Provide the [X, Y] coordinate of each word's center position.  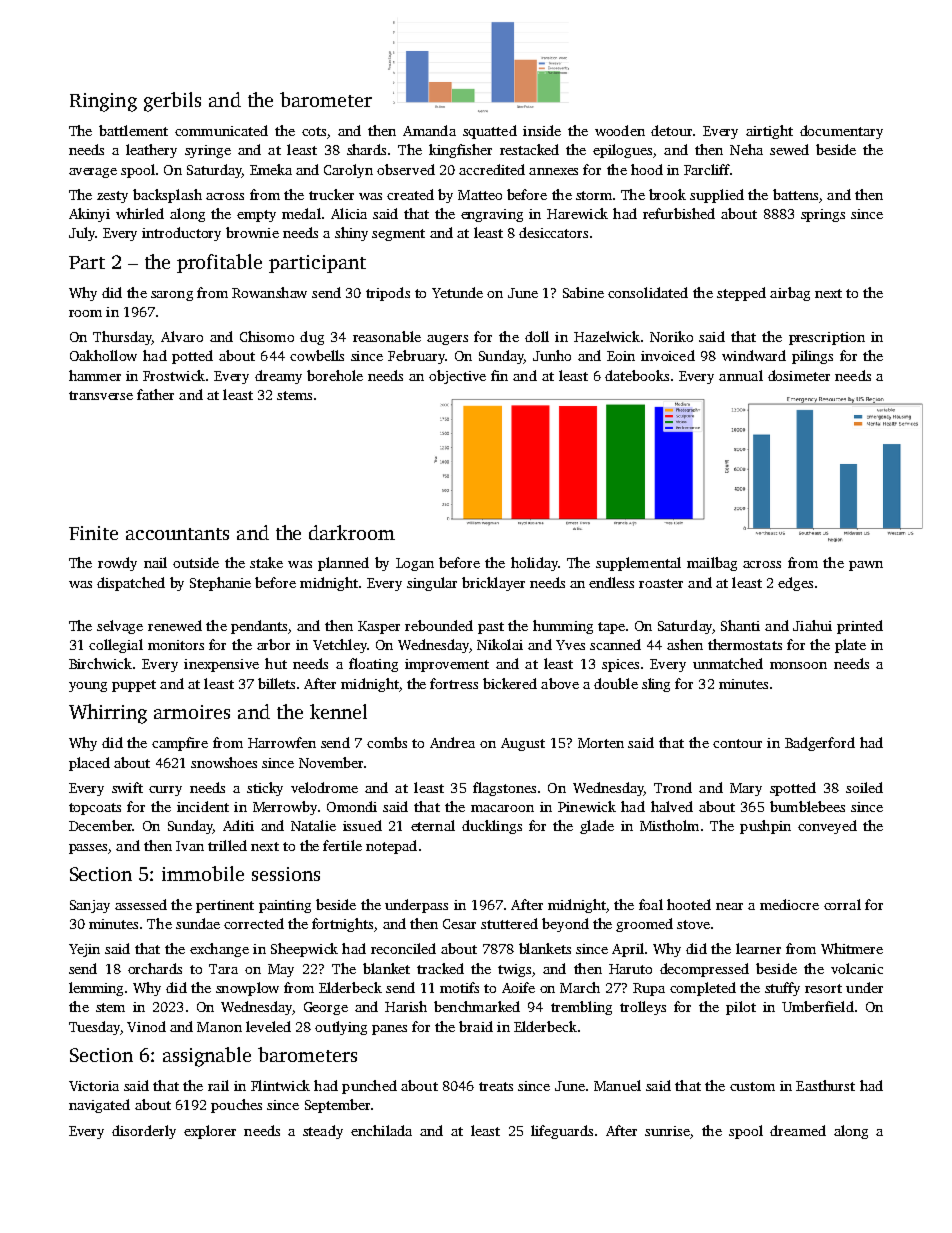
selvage [120, 627]
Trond [673, 787]
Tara [223, 969]
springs [823, 215]
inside [542, 130]
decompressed [704, 970]
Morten [601, 743]
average [93, 173]
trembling [581, 1008]
